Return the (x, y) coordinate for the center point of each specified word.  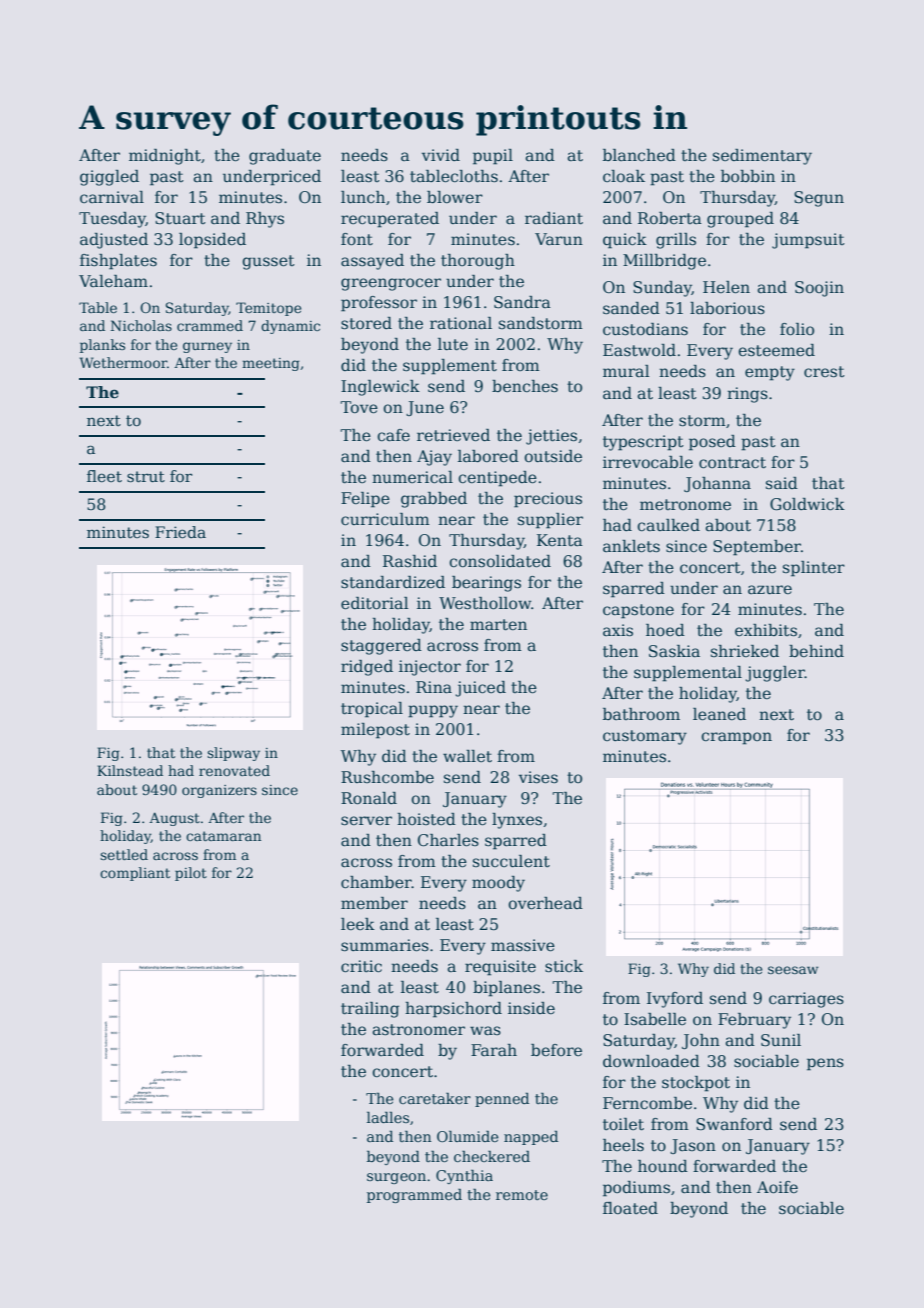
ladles (388, 1117)
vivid (441, 155)
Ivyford (675, 1000)
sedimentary (762, 157)
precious (548, 500)
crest (824, 372)
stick (564, 966)
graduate (285, 157)
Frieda (180, 532)
